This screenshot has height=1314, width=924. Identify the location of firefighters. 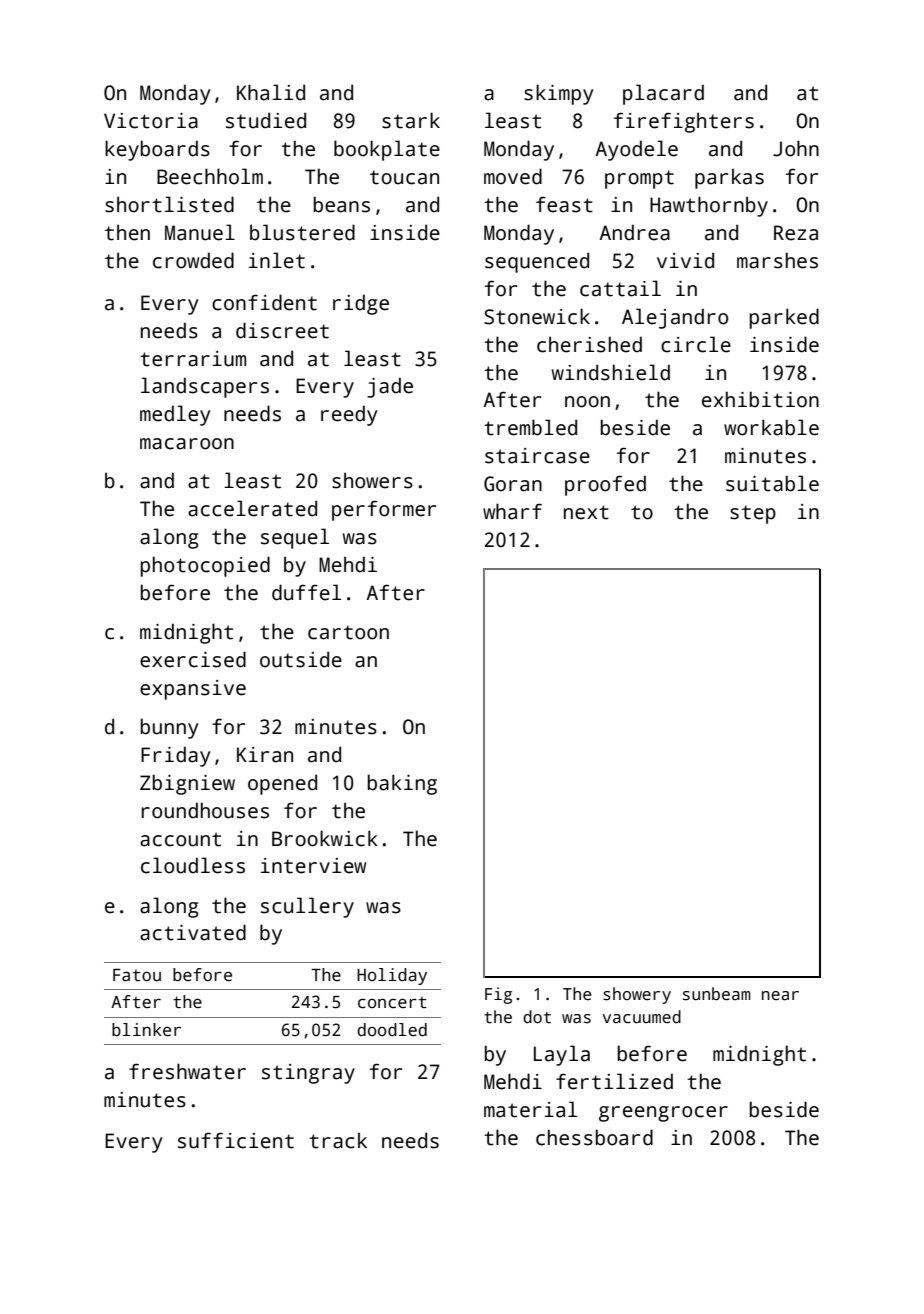
(684, 122).
